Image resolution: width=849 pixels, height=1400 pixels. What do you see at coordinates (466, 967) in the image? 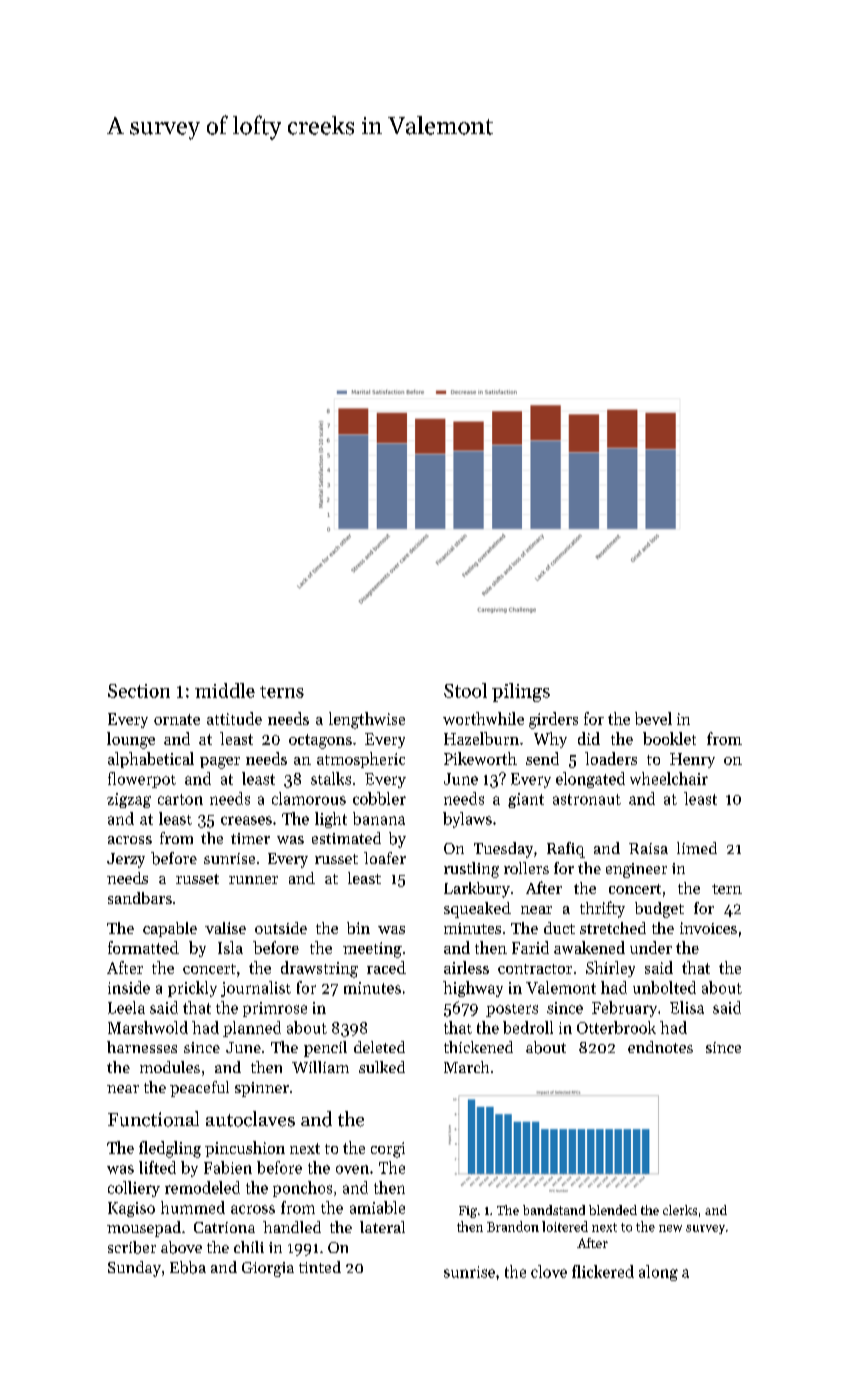
I see `airless` at bounding box center [466, 967].
